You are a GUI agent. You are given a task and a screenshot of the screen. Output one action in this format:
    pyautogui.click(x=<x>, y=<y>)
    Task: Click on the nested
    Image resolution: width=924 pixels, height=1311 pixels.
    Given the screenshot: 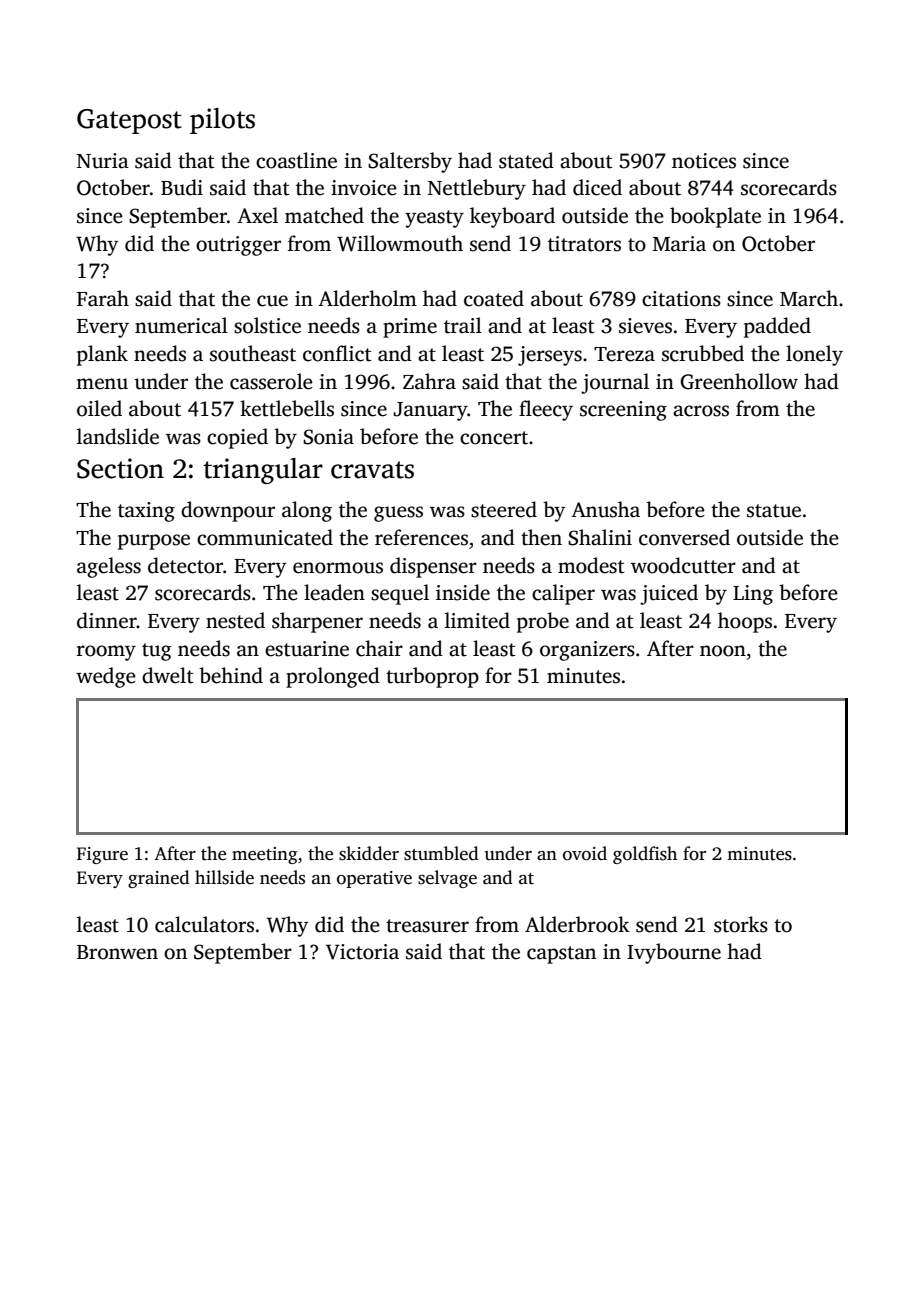 What is the action you would take?
    pyautogui.click(x=235, y=620)
